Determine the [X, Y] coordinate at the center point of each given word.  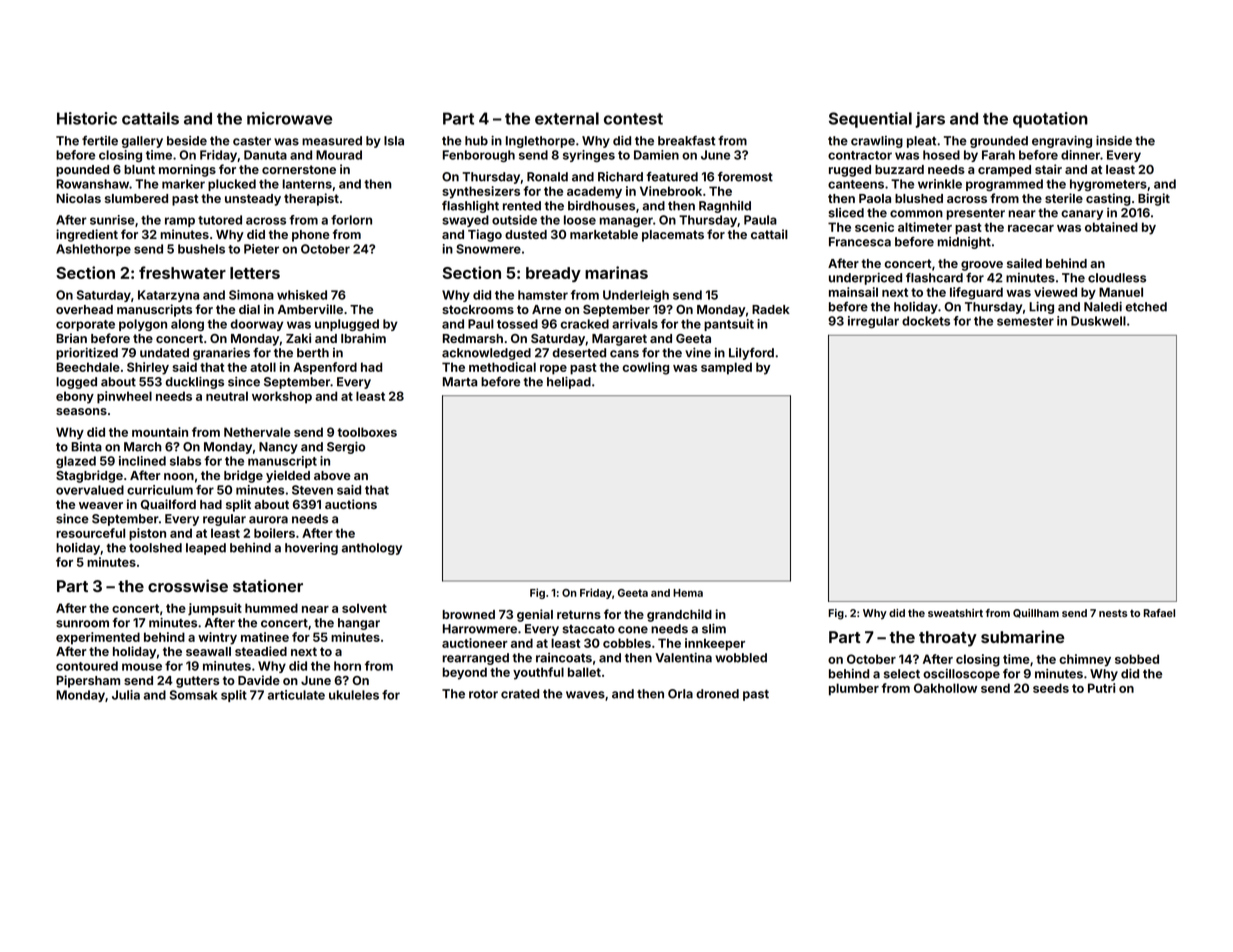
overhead [84, 309]
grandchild [679, 615]
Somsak [193, 695]
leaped [206, 549]
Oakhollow [945, 688]
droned [717, 694]
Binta [86, 447]
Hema [688, 593]
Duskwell [1098, 321]
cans [624, 354]
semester [1025, 321]
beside [187, 141]
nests [1113, 613]
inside [1114, 141]
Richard [620, 177]
